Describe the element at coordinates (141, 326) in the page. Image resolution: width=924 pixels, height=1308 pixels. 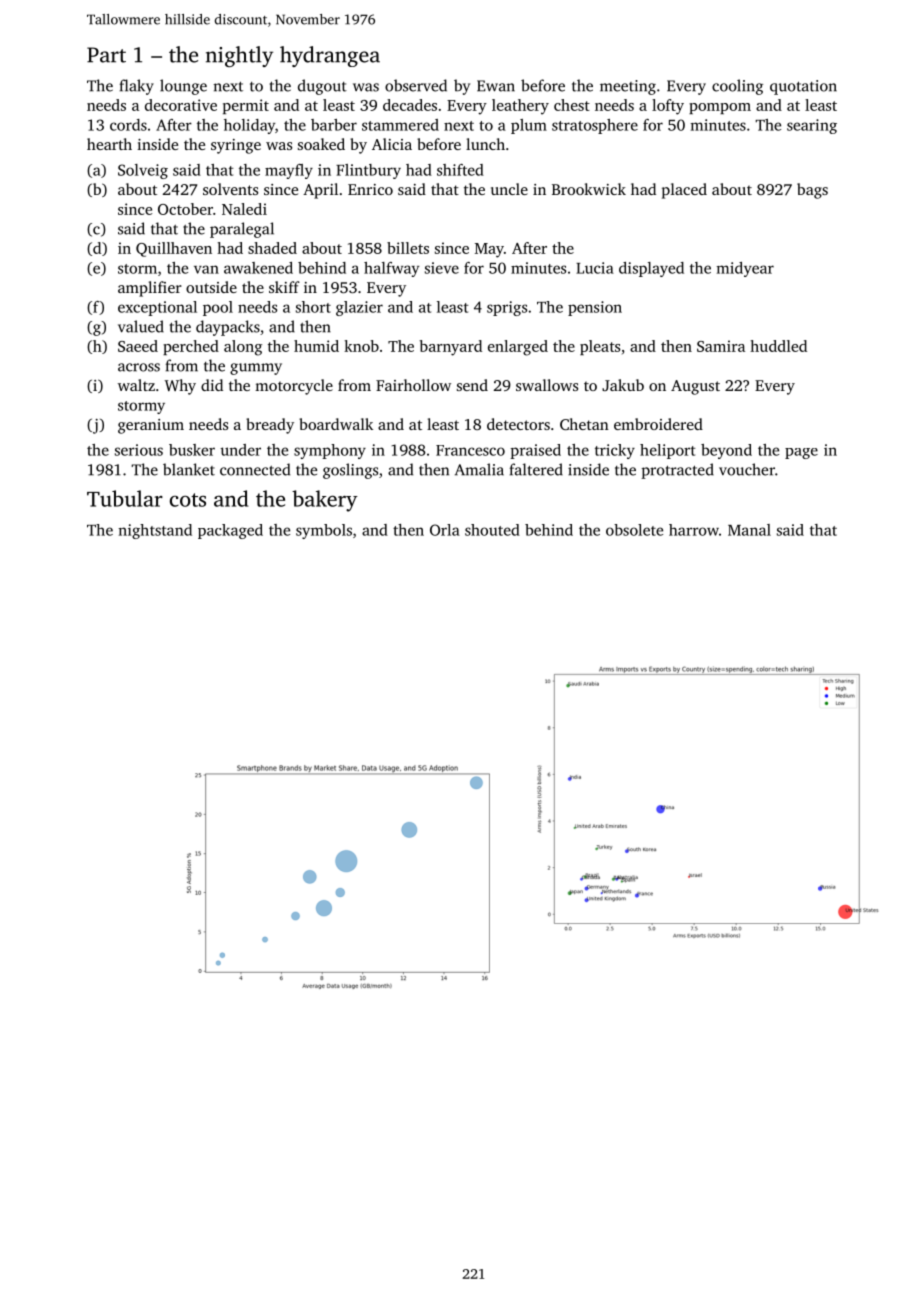
I see `valued` at that location.
